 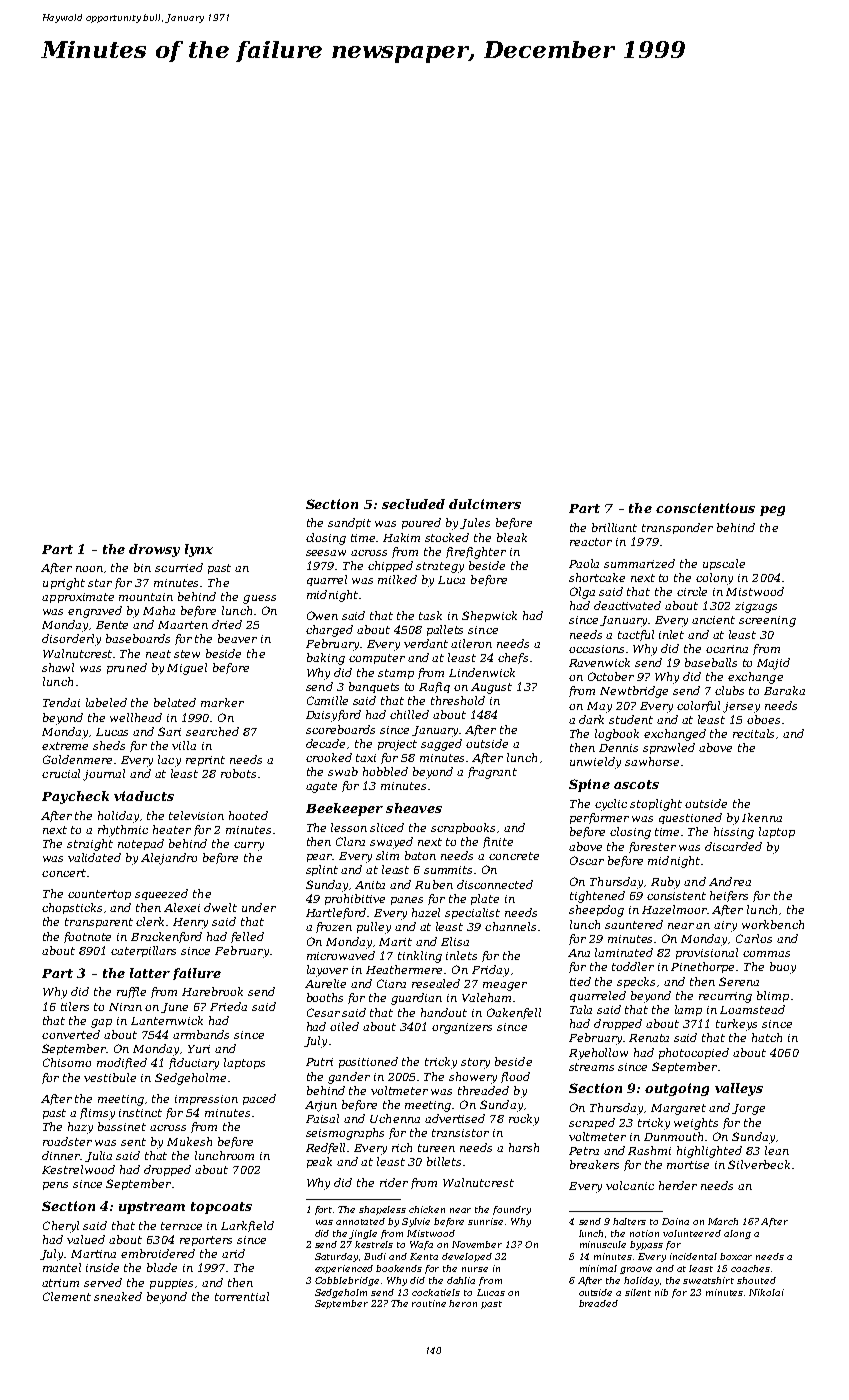 What do you see at coordinates (737, 1234) in the document?
I see `along` at bounding box center [737, 1234].
